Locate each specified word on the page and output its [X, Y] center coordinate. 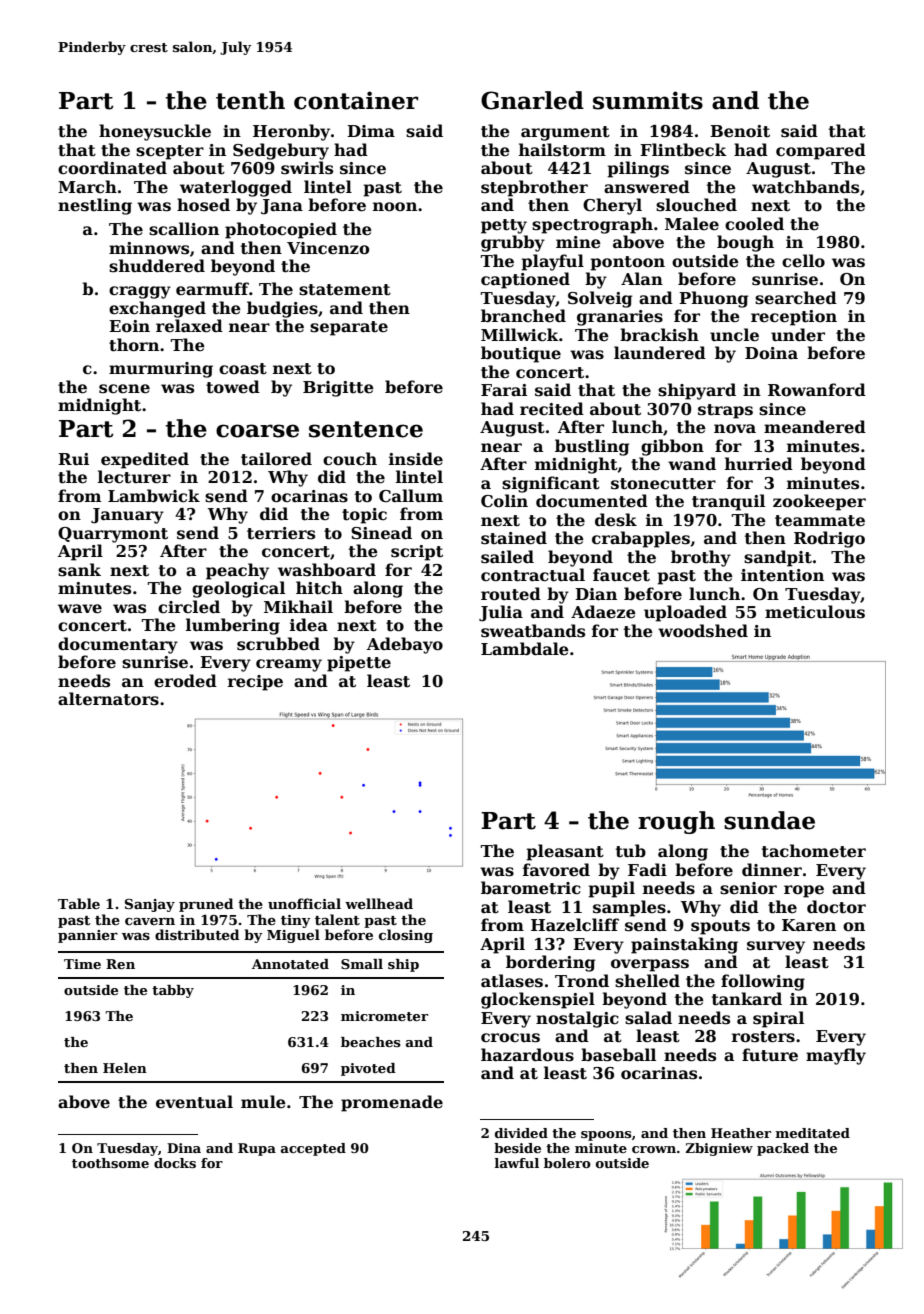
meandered [815, 427]
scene [124, 389]
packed [783, 1149]
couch [350, 459]
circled [189, 607]
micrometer [384, 1016]
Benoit [740, 131]
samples [629, 908]
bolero [567, 1163]
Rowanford [817, 390]
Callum [411, 496]
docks [175, 1163]
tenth [250, 100]
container [356, 100]
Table [79, 903]
